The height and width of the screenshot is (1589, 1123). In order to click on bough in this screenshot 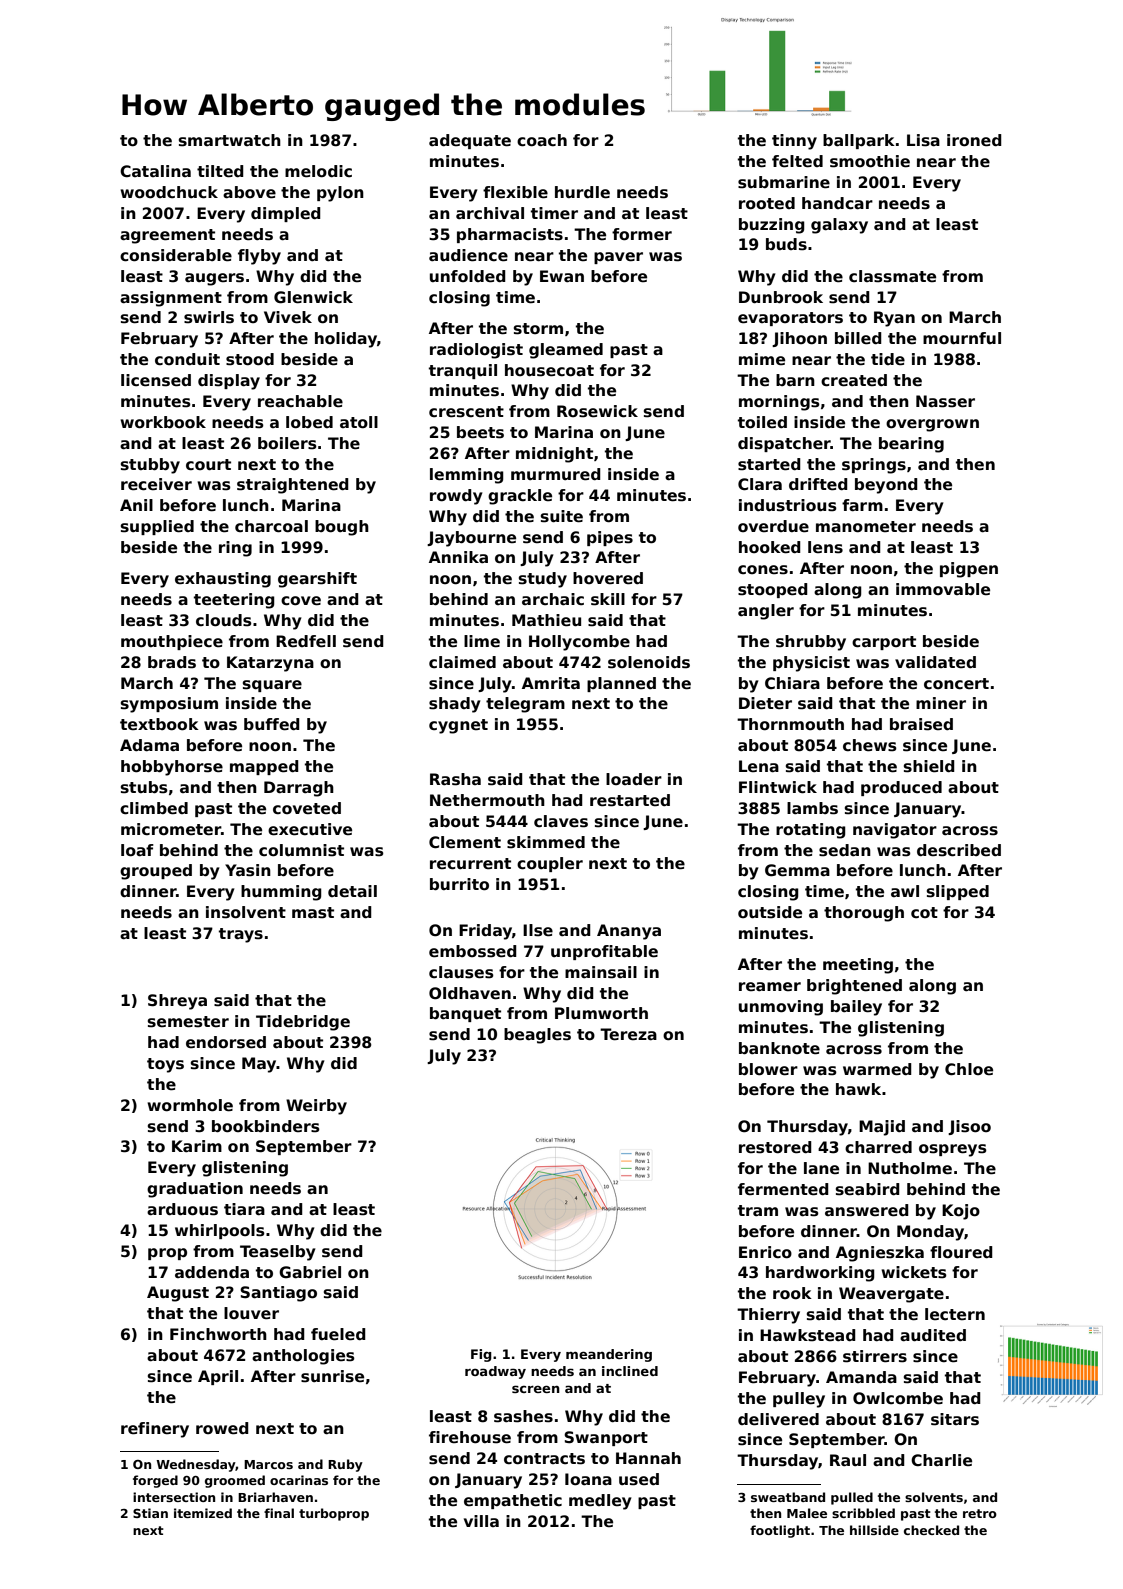, I will do `click(342, 528)`.
